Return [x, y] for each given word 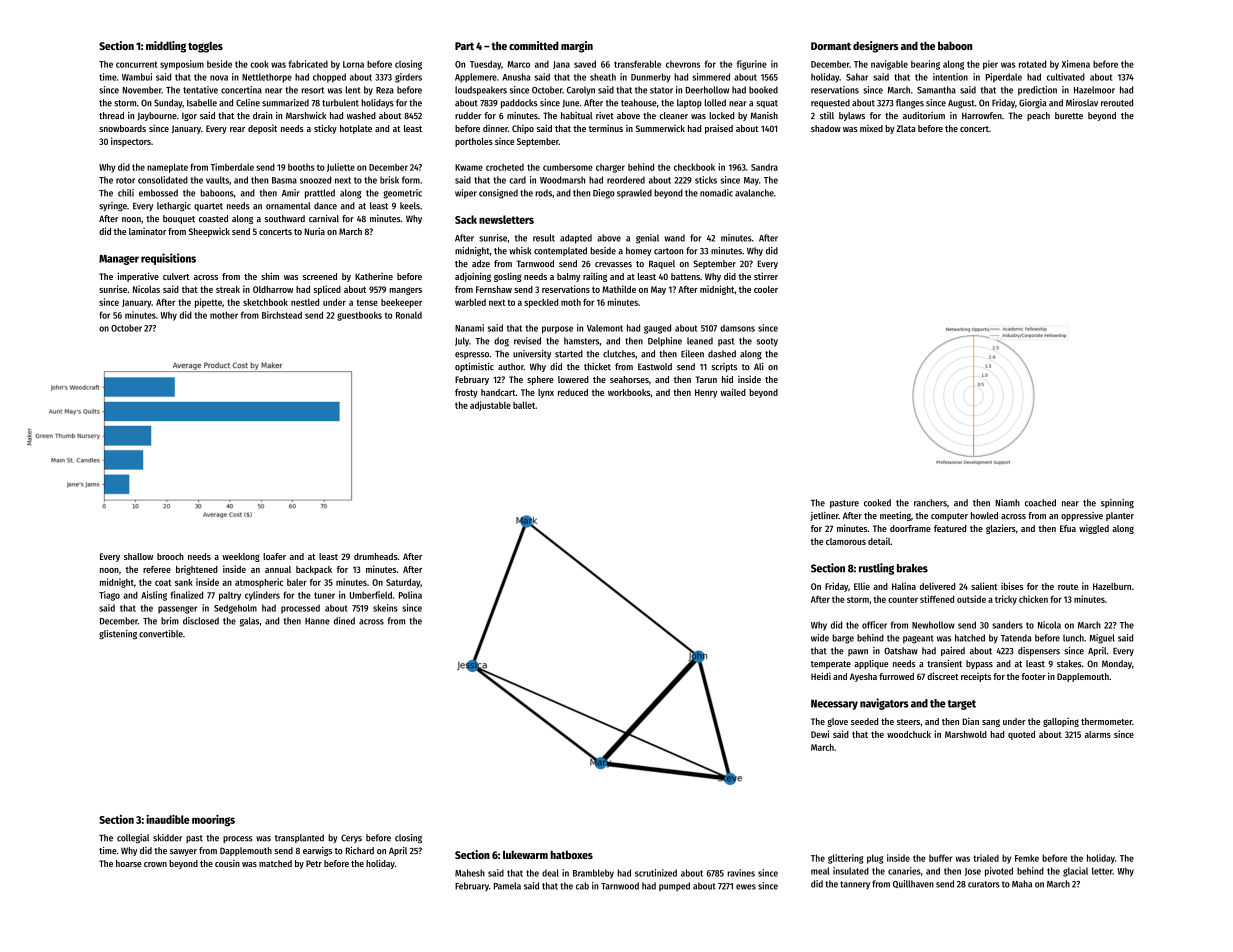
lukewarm [525, 854]
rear [237, 129]
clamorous [846, 541]
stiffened [937, 599]
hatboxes [571, 854]
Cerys [351, 838]
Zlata [906, 128]
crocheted [505, 167]
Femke [1027, 858]
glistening [118, 635]
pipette [208, 303]
